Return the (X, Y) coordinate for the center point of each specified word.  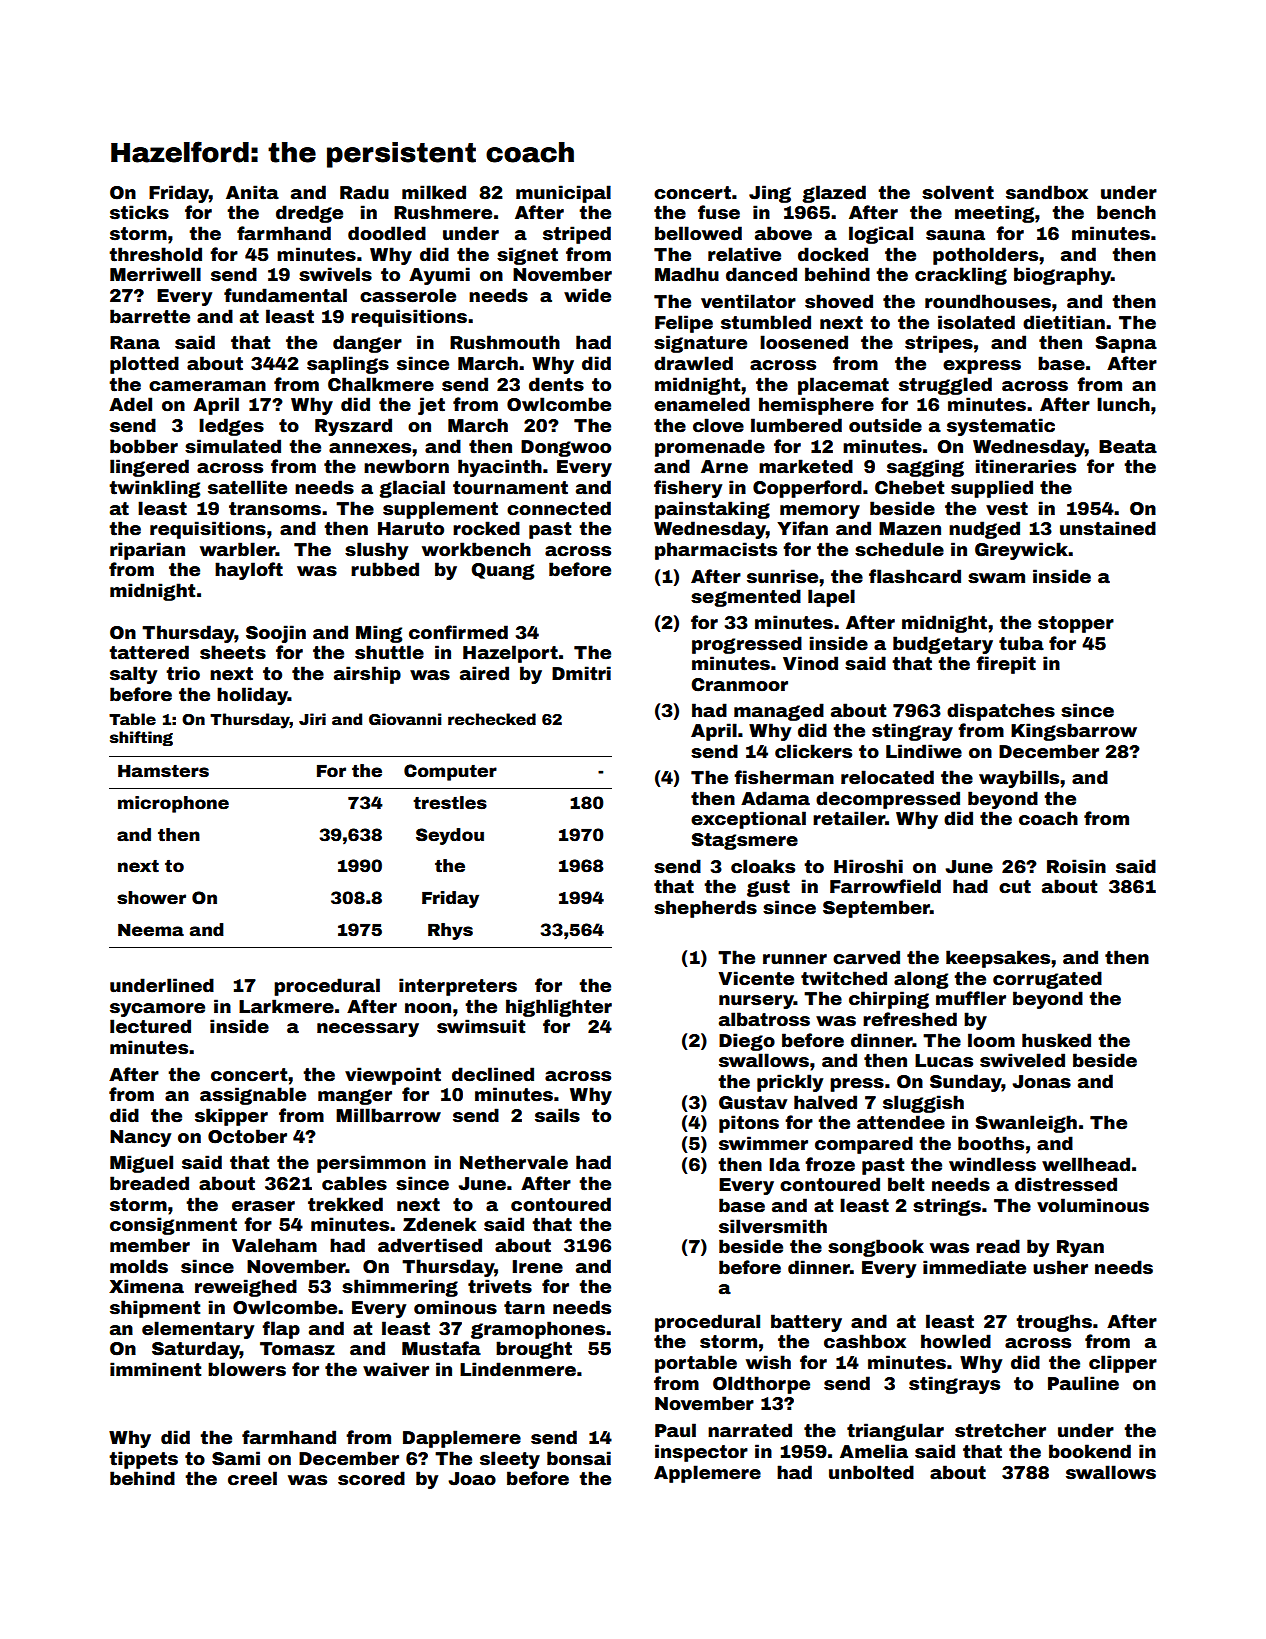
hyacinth (500, 468)
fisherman (784, 777)
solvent (958, 192)
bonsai (579, 1458)
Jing (770, 194)
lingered (149, 468)
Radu (364, 192)
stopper (1076, 624)
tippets (143, 1460)
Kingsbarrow (1074, 732)
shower (151, 898)
